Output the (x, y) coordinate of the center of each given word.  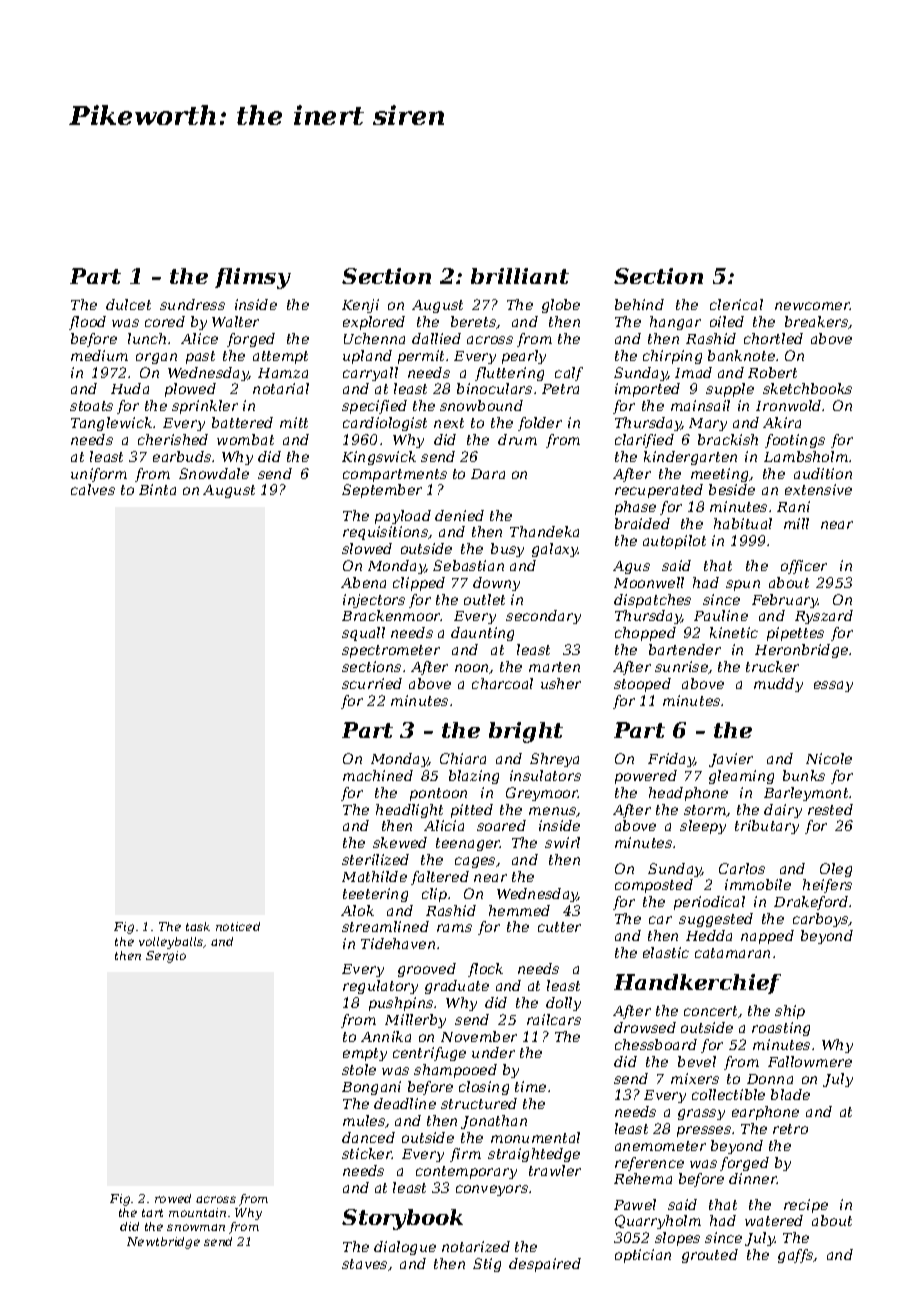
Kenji (360, 306)
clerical (736, 304)
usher (561, 683)
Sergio (166, 957)
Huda (130, 388)
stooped (642, 685)
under (493, 1052)
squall (363, 634)
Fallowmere (810, 1061)
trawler (555, 1170)
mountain (197, 1212)
